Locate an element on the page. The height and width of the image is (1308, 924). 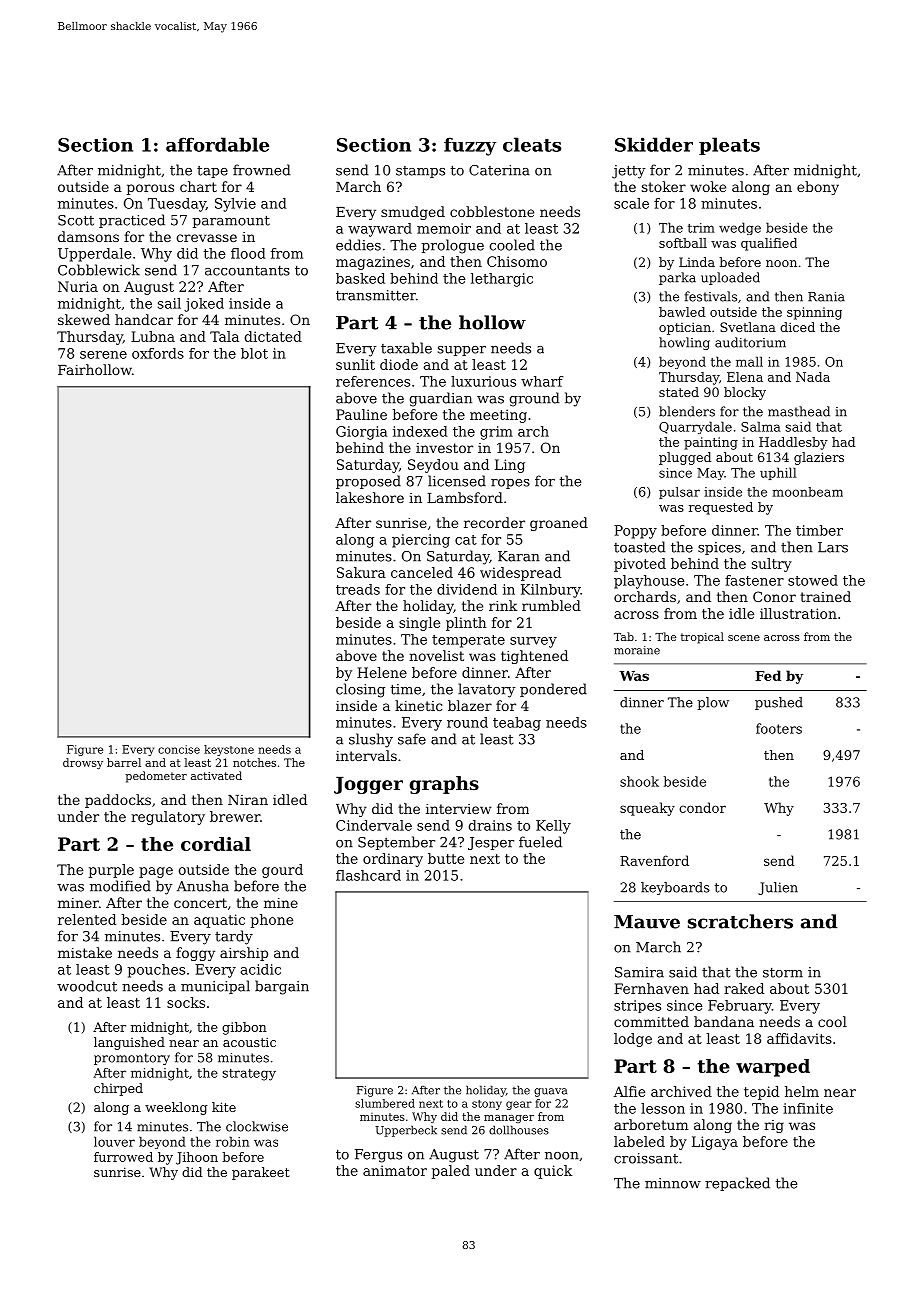
graphs is located at coordinates (444, 785).
